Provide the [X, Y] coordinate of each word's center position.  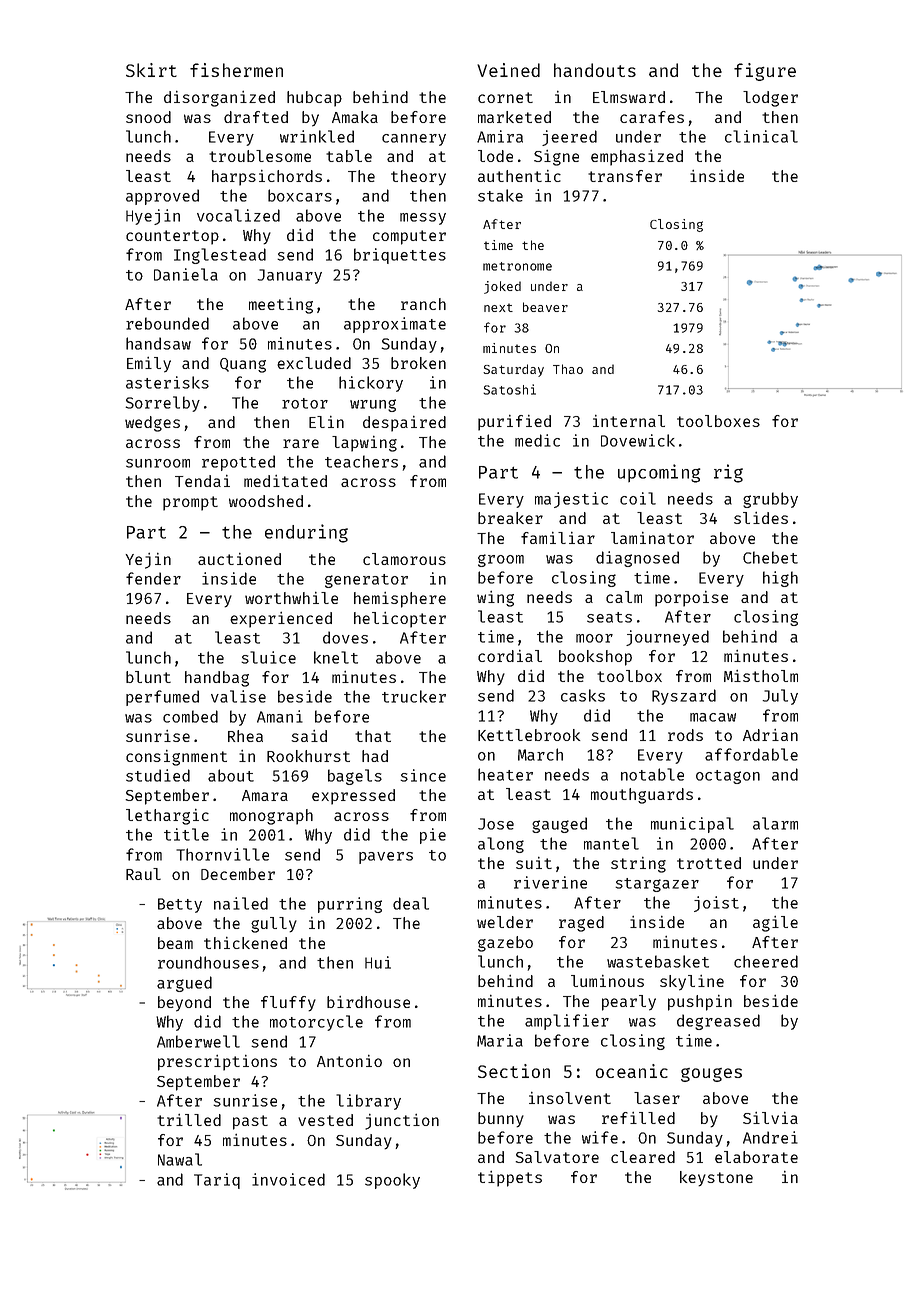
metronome [517, 266]
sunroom [158, 463]
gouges [711, 1075]
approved [162, 197]
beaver [545, 307]
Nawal [180, 1159]
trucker [414, 696]
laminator [652, 538]
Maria [500, 1040]
